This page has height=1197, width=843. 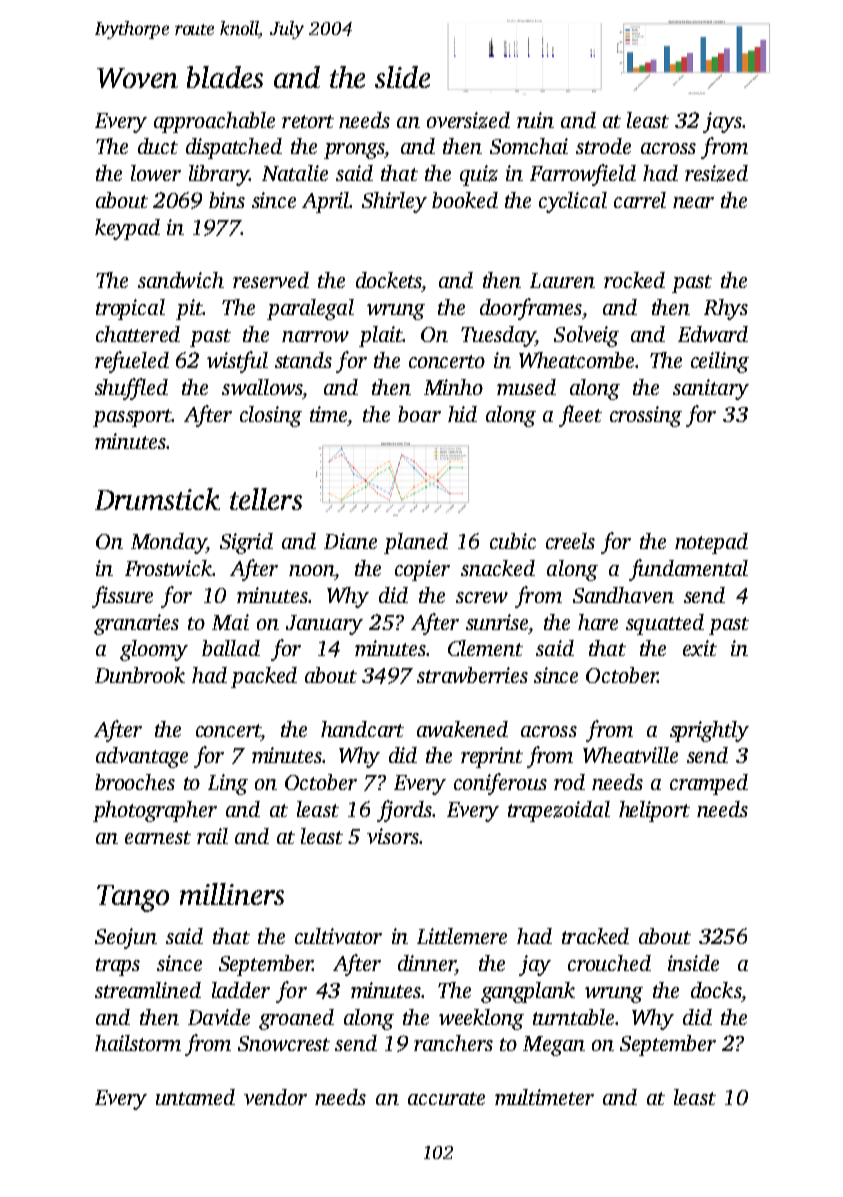 What do you see at coordinates (535, 120) in the page?
I see `ruin` at bounding box center [535, 120].
